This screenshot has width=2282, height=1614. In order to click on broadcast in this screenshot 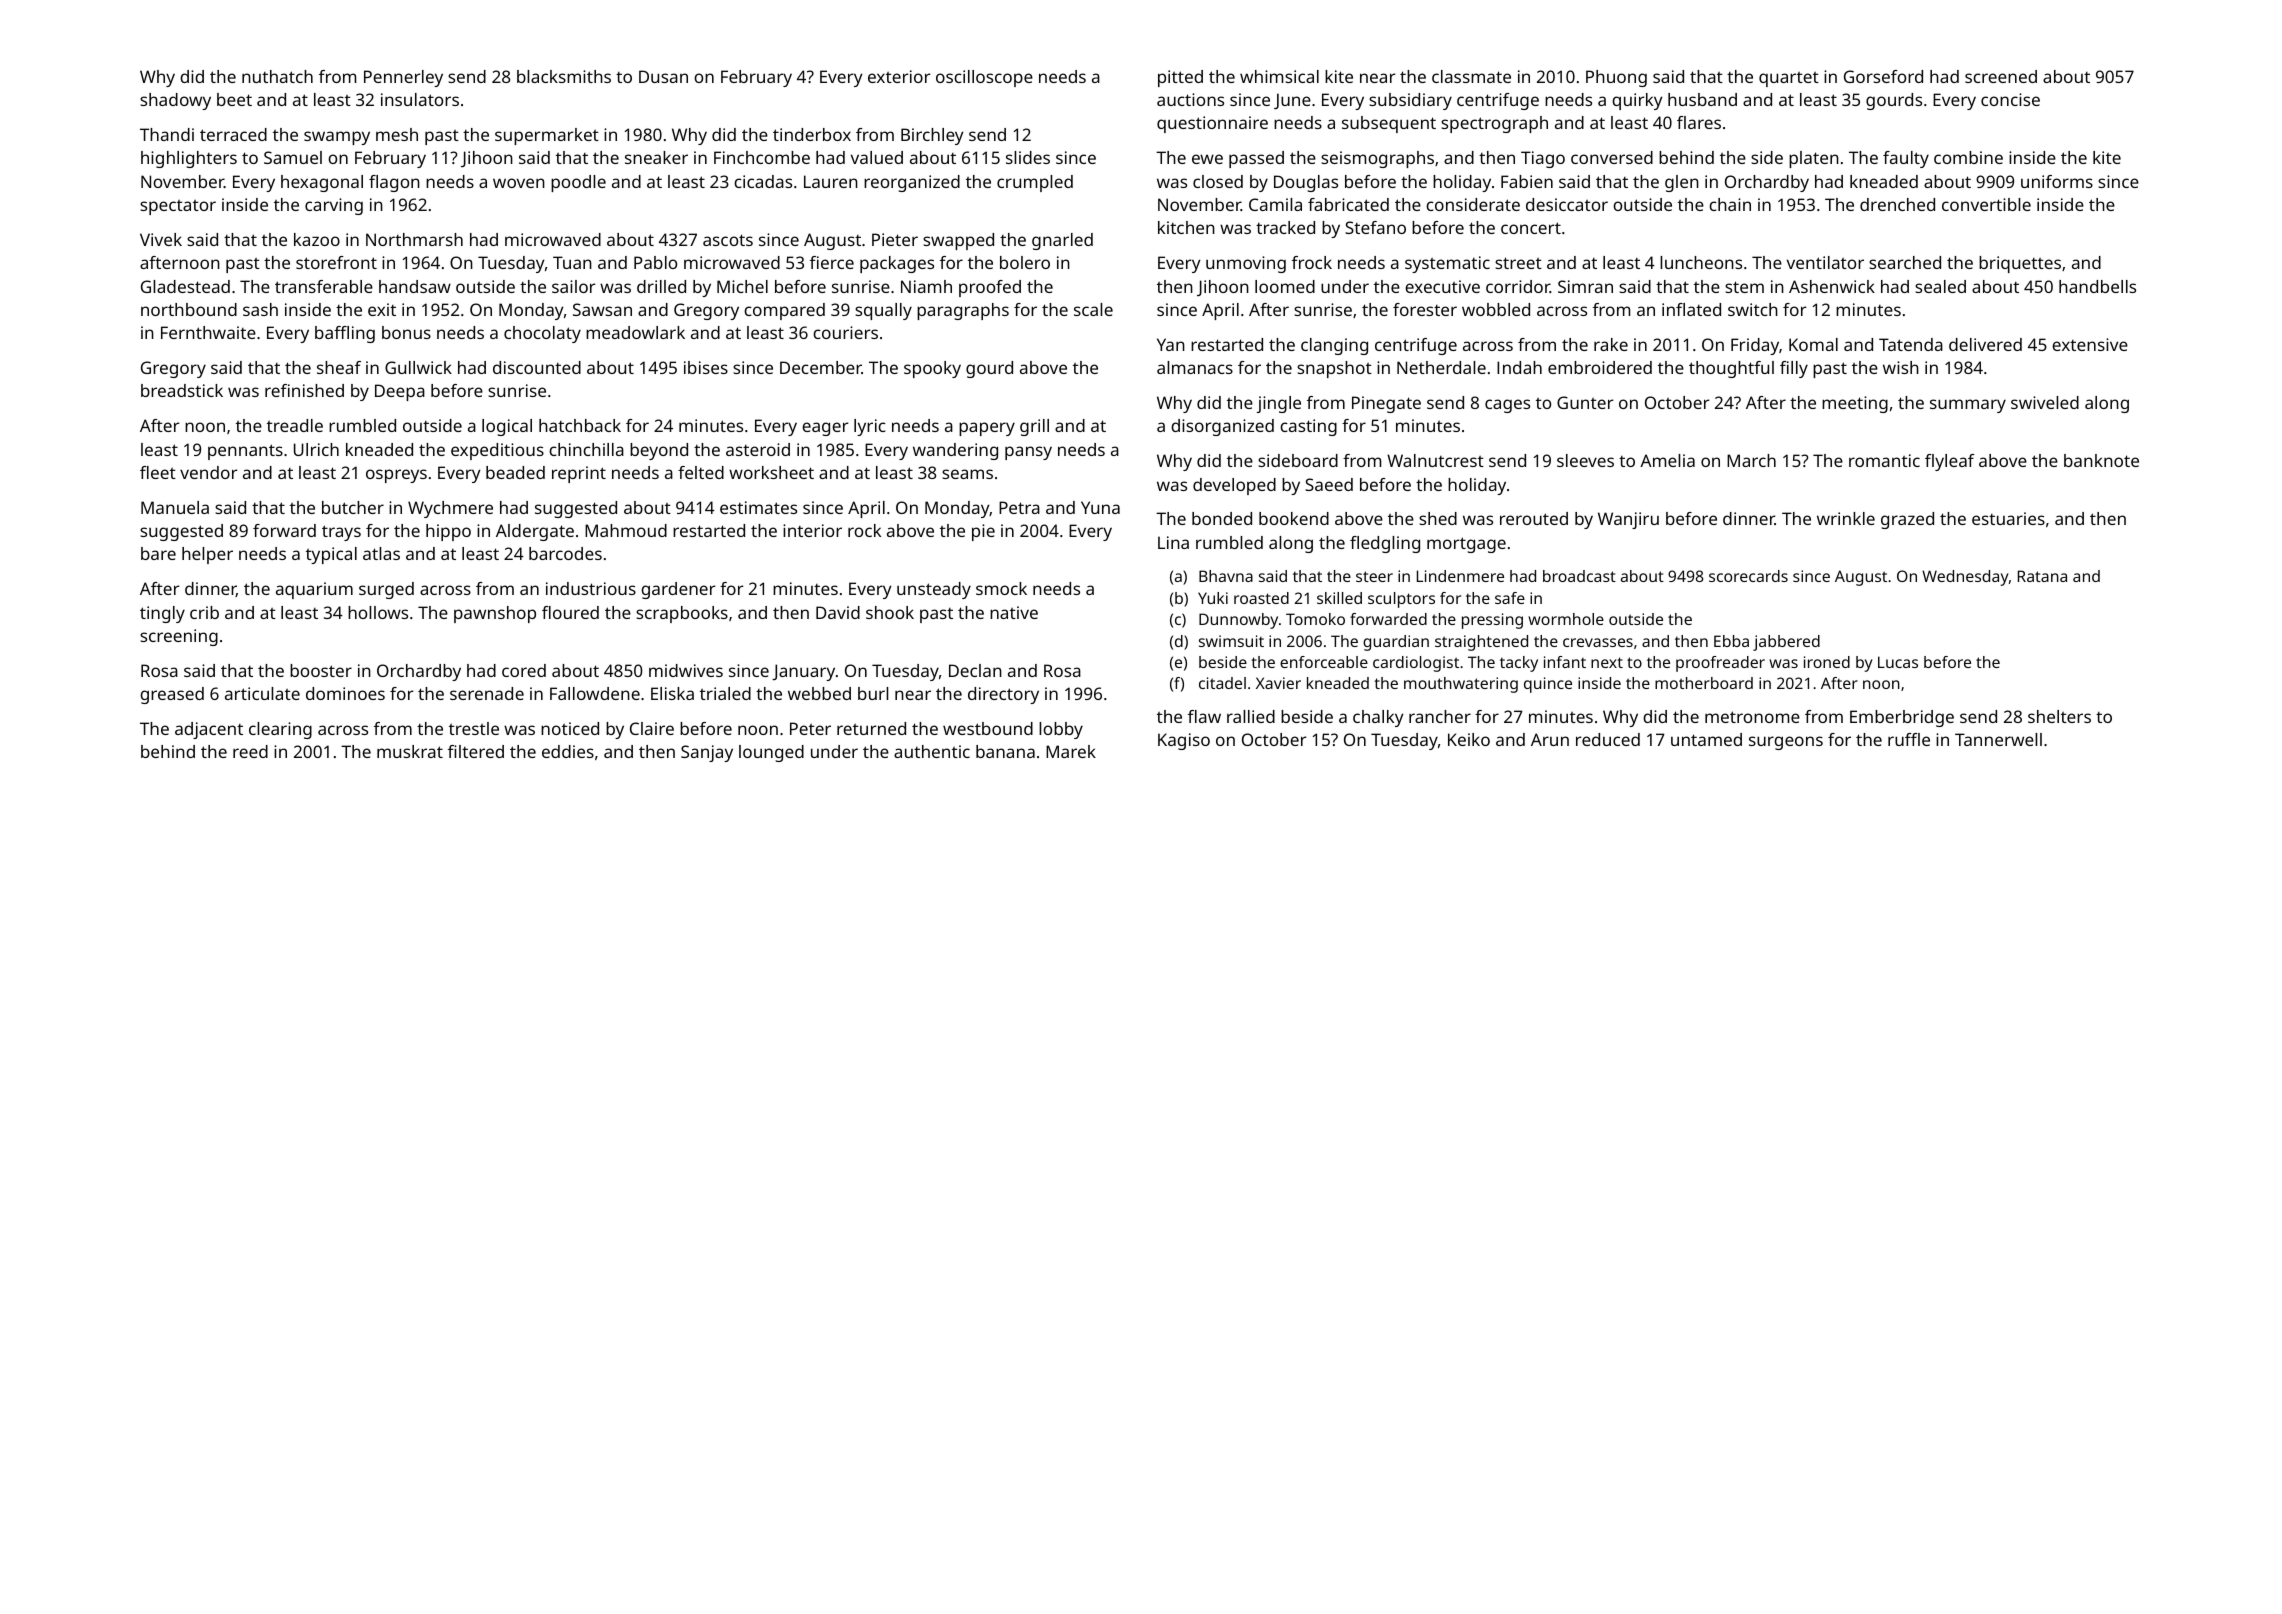, I will do `click(1579, 576)`.
